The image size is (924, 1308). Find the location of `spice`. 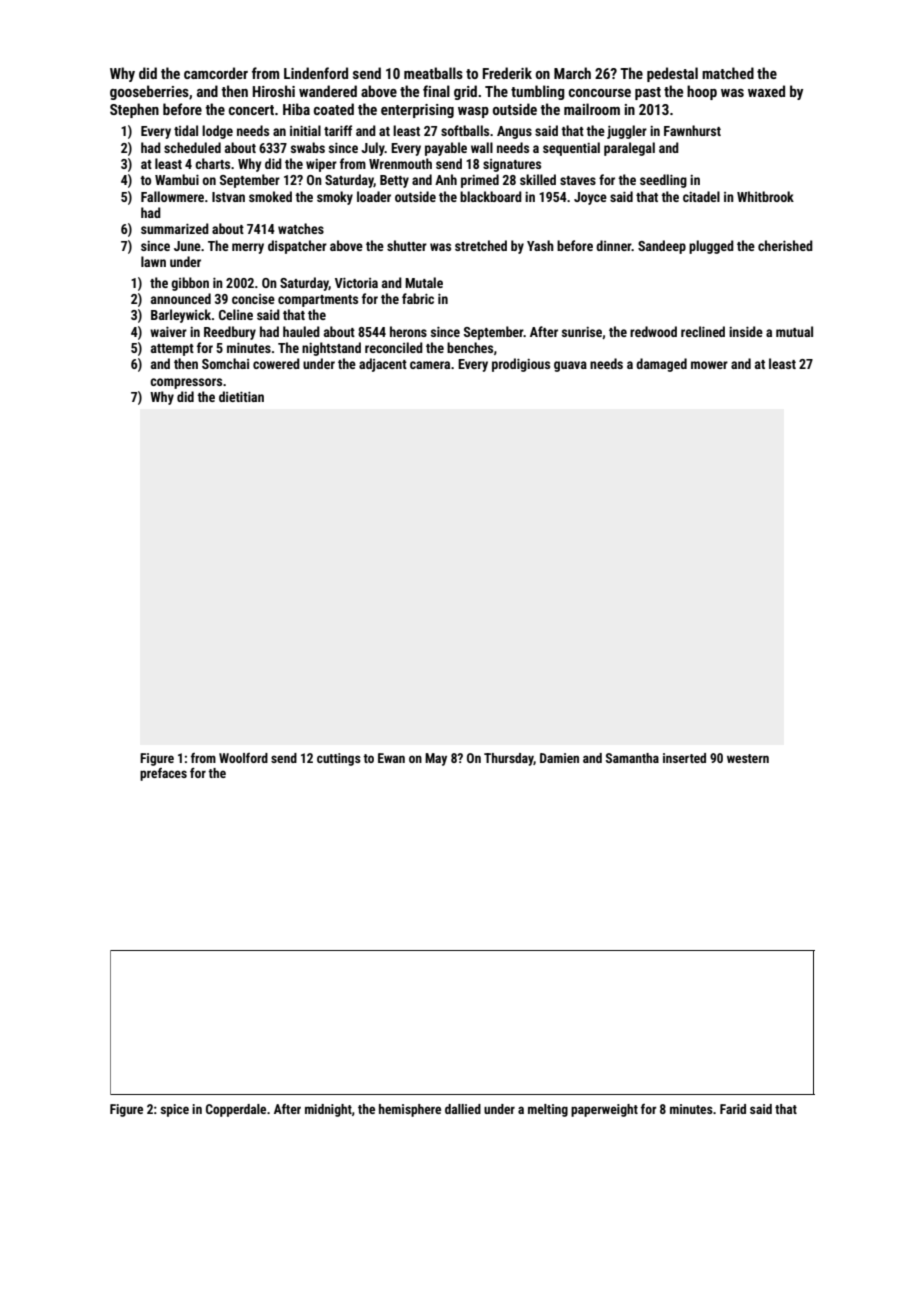

spice is located at coordinates (175, 1110).
